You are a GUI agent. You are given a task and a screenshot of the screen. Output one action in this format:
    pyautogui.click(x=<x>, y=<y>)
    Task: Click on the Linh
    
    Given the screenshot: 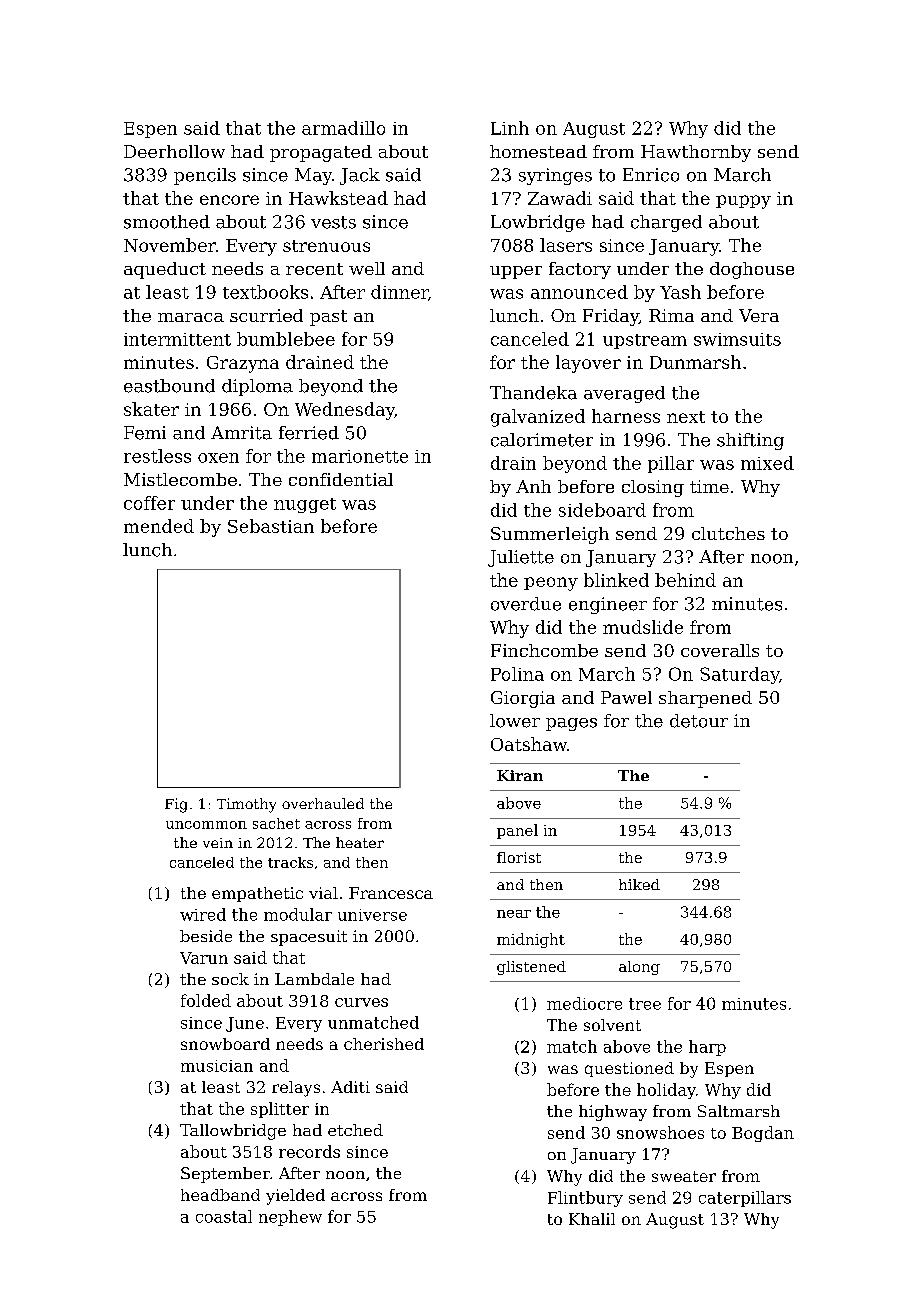 What is the action you would take?
    pyautogui.click(x=510, y=128)
